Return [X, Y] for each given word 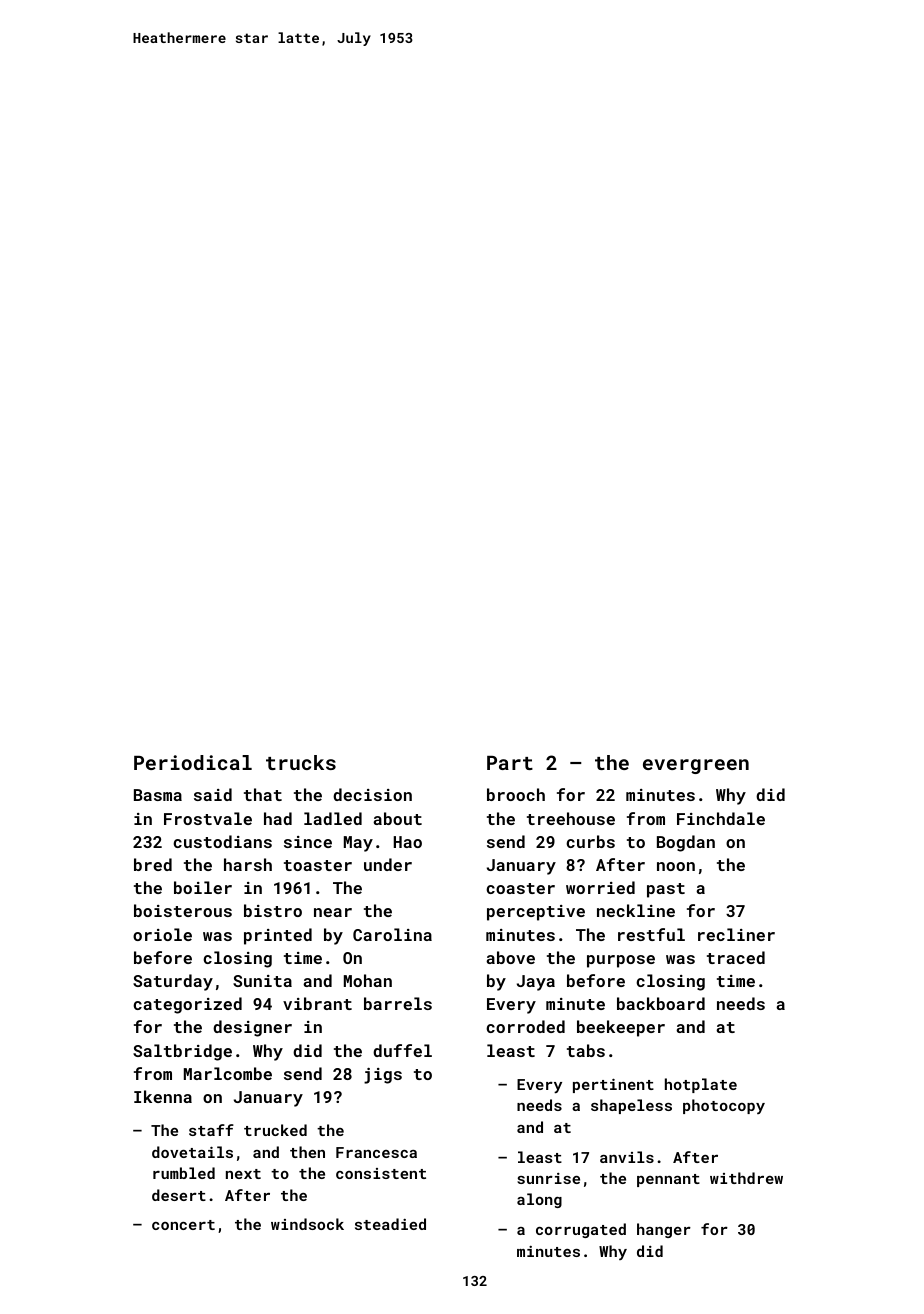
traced [736, 957]
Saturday [173, 982]
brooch [516, 794]
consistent [381, 1173]
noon [676, 866]
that [263, 794]
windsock [307, 1224]
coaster [520, 888]
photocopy [724, 1106]
